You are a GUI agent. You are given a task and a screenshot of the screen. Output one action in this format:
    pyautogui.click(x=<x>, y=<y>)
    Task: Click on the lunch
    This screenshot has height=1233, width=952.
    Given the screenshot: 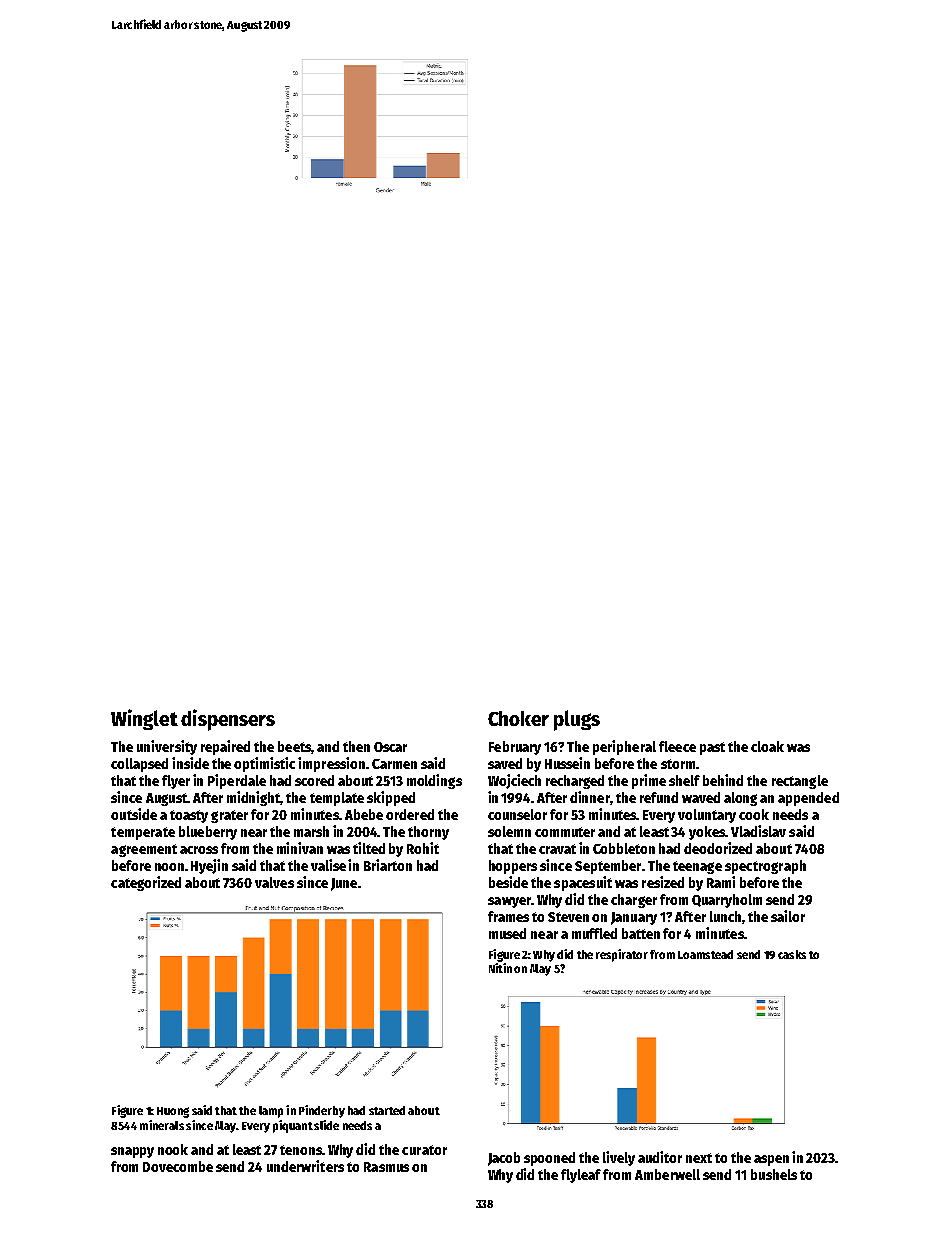 What is the action you would take?
    pyautogui.click(x=725, y=916)
